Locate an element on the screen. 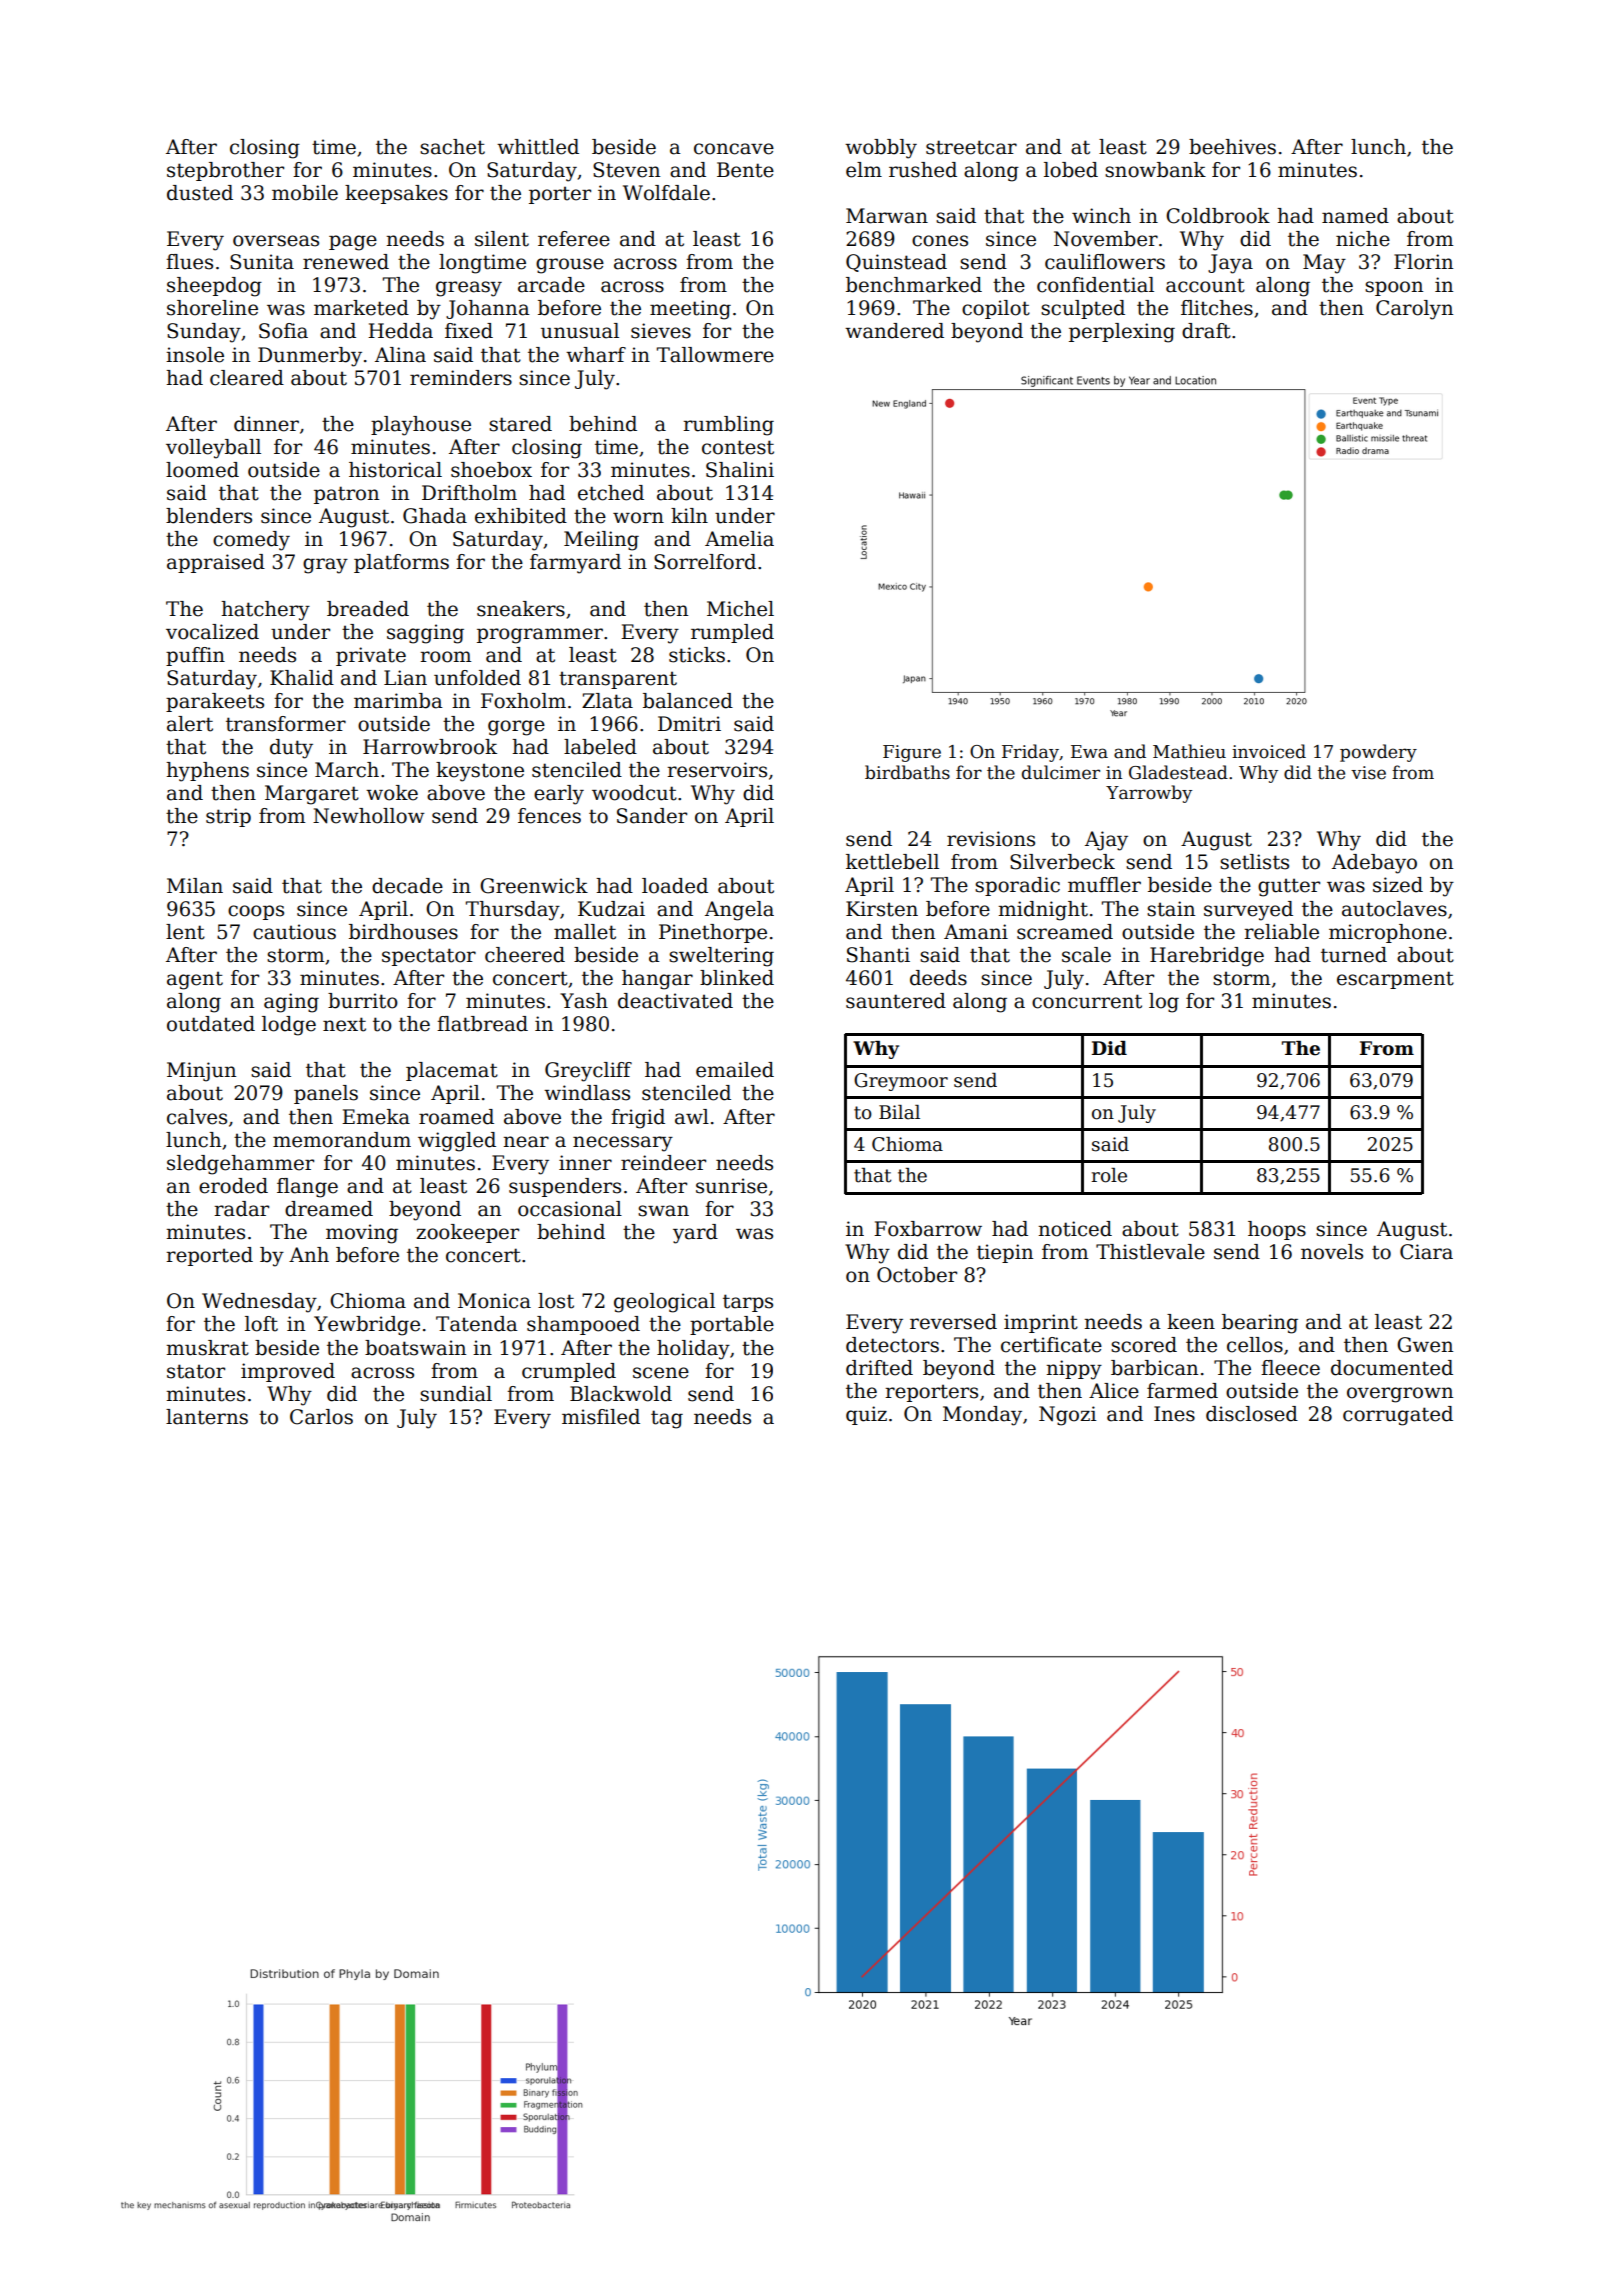 Image resolution: width=1620 pixels, height=2292 pixels. beehives is located at coordinates (1232, 147).
